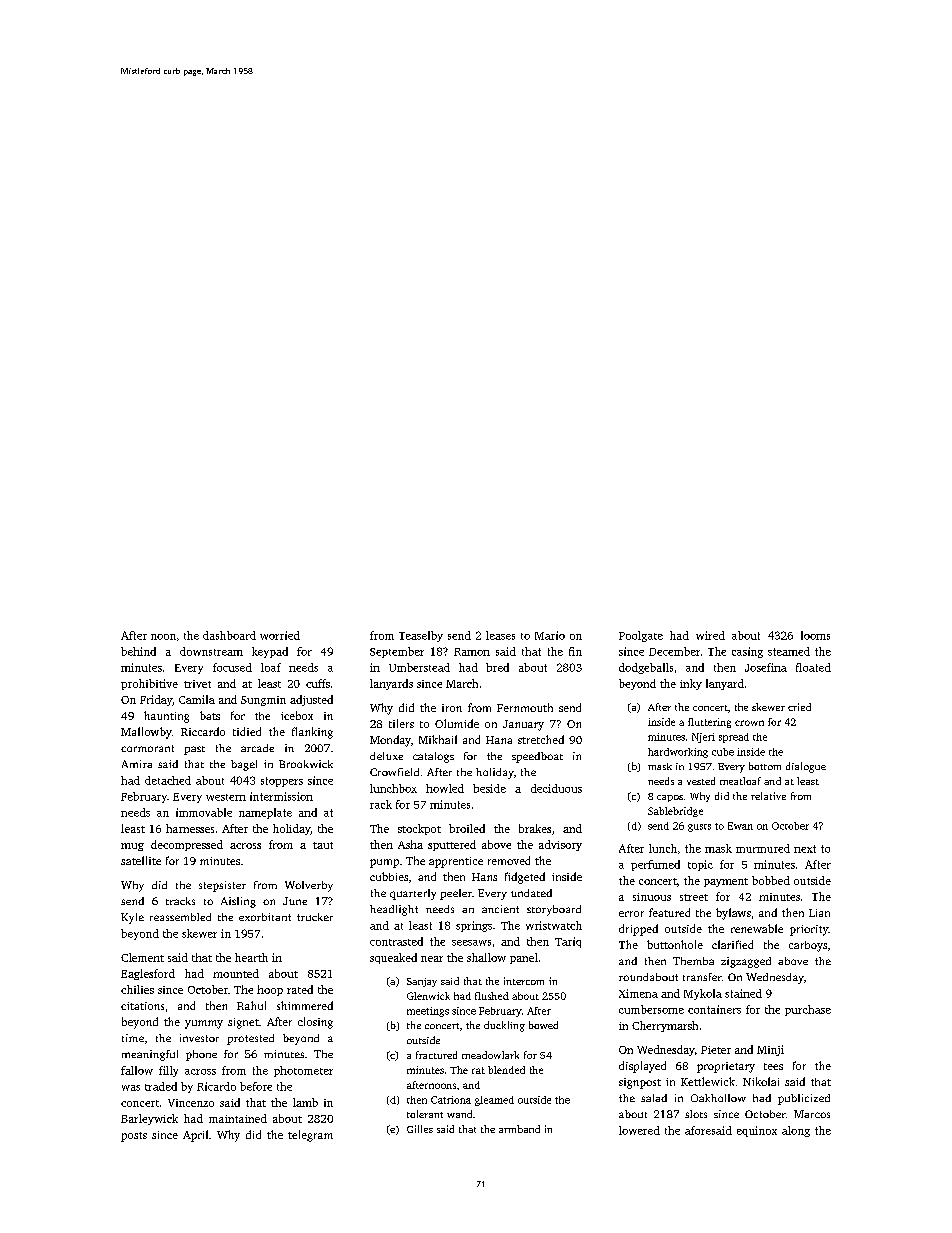 This image has width=952, height=1233. I want to click on Poolgate, so click(641, 636).
